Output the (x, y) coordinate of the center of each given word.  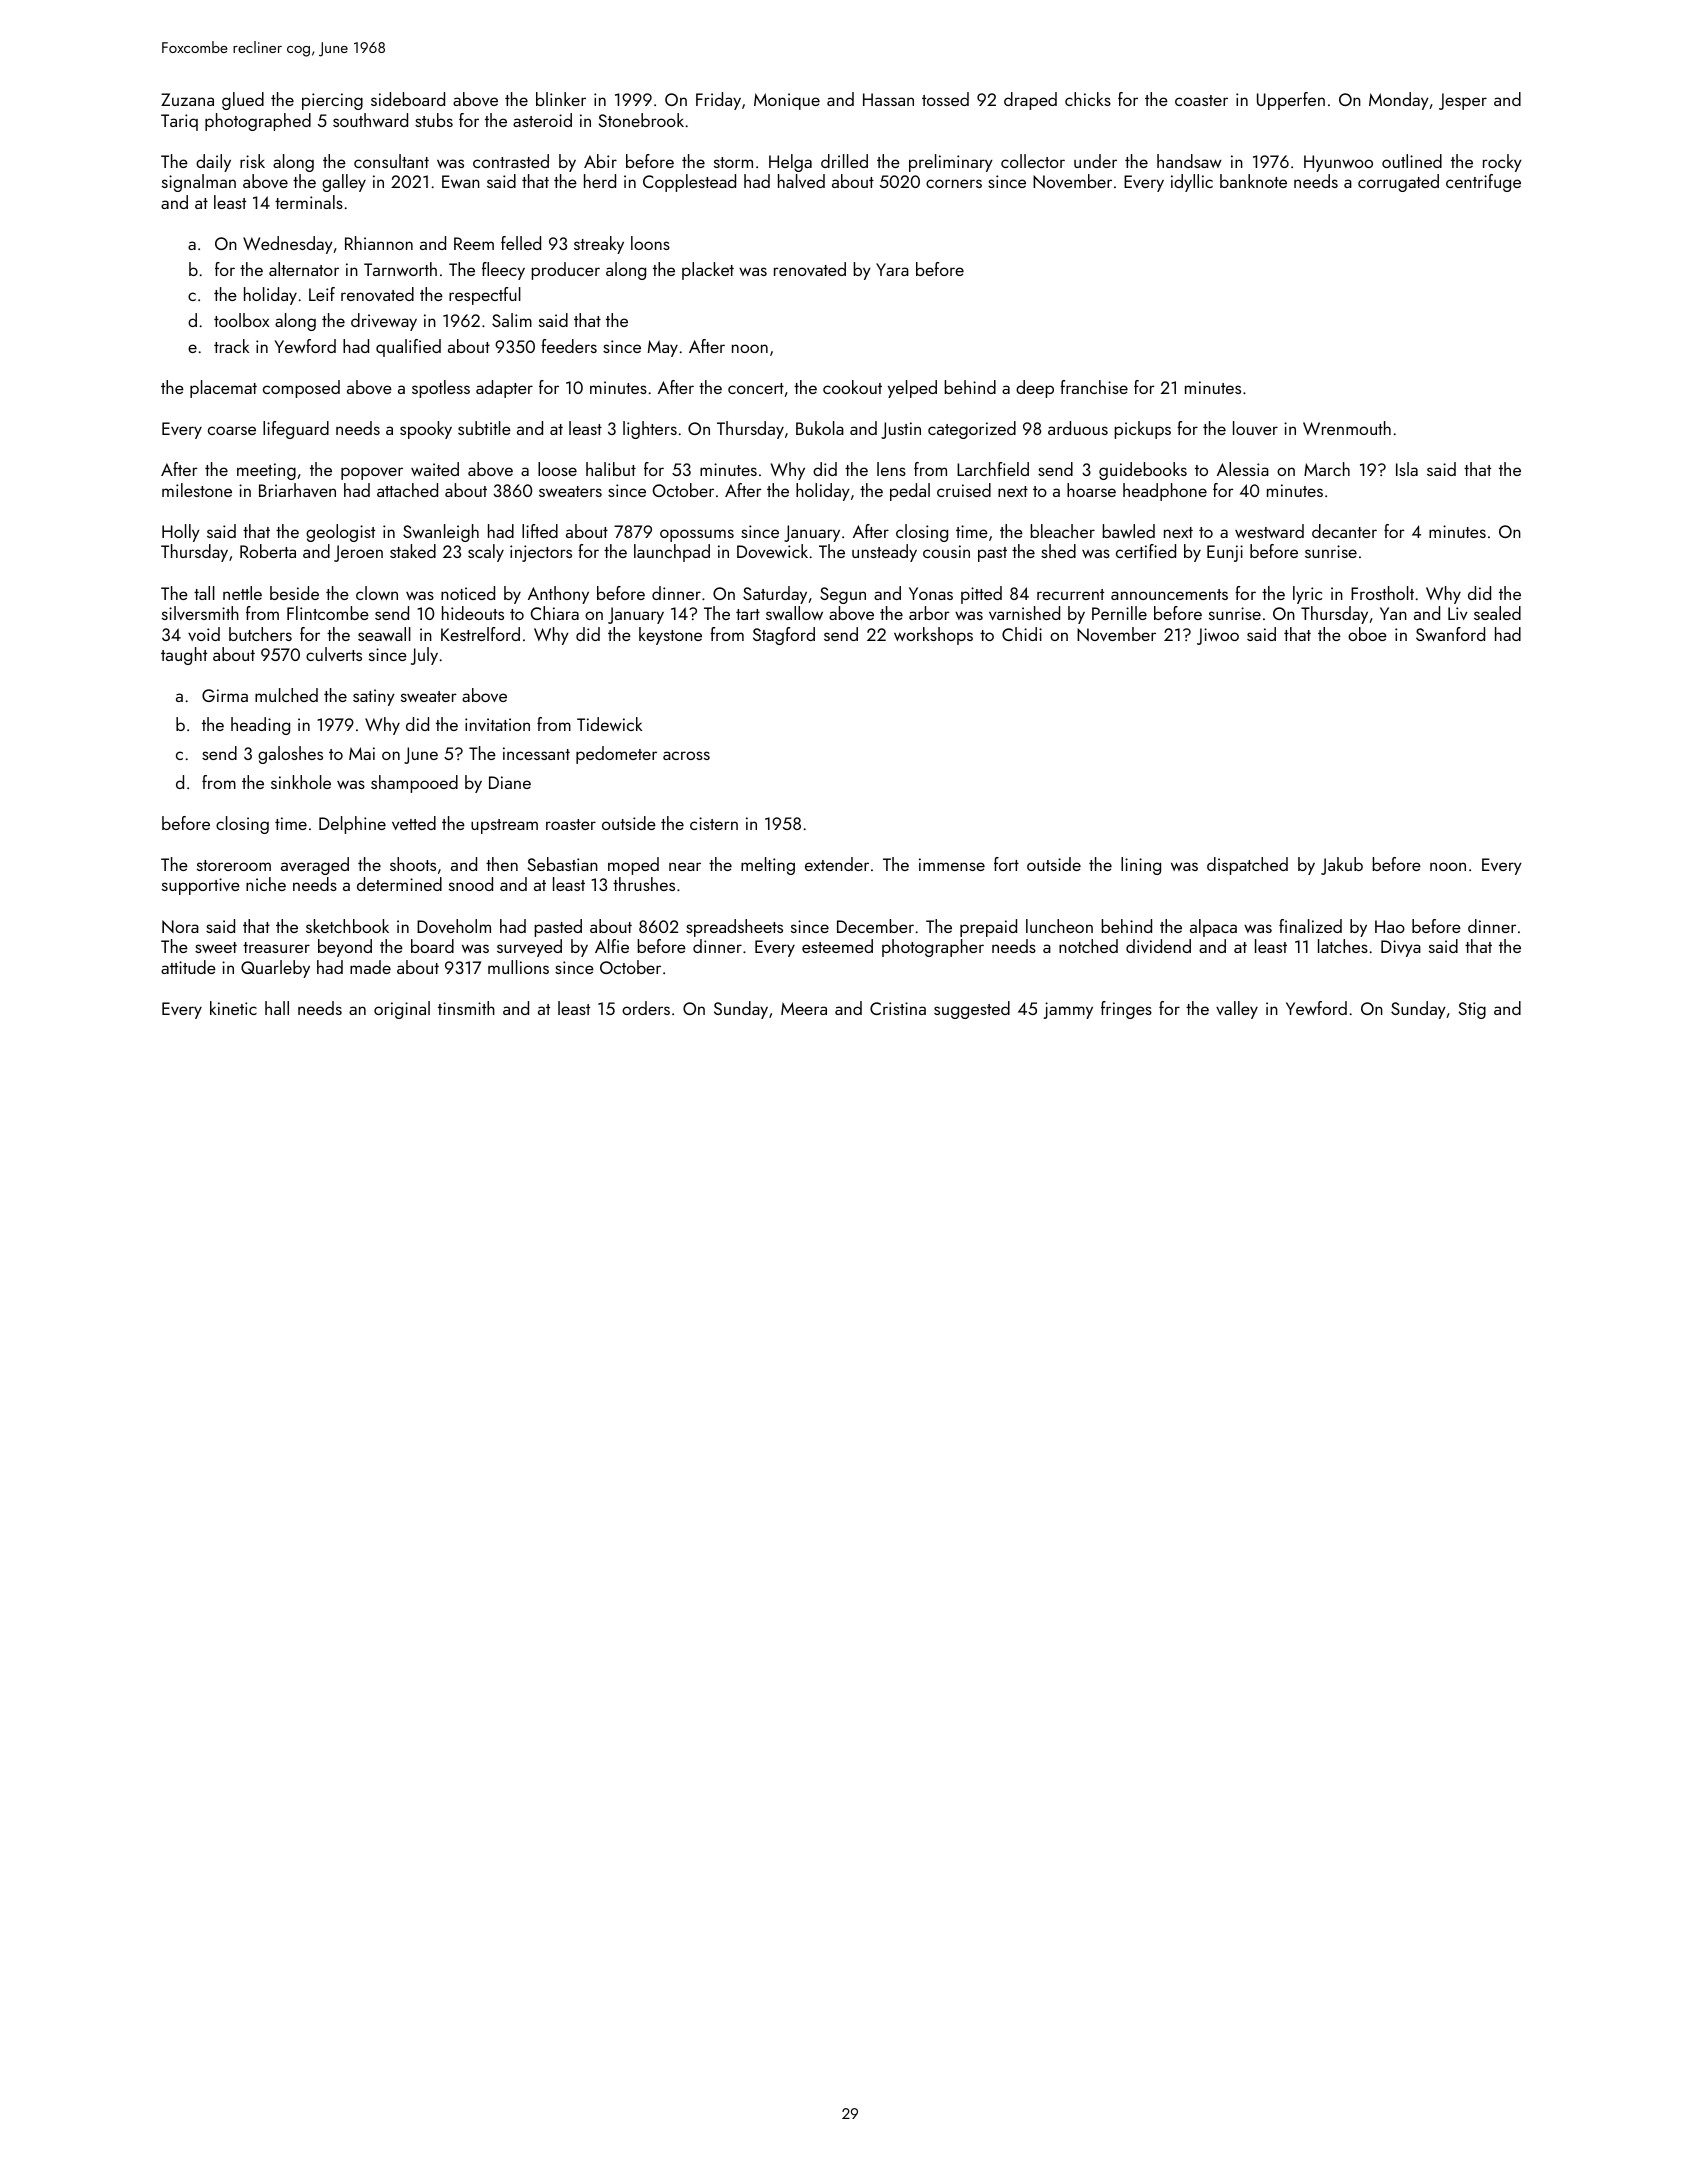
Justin (901, 430)
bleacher (1062, 531)
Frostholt (1382, 593)
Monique (787, 101)
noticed (468, 593)
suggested (972, 1010)
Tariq (179, 122)
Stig (1472, 1010)
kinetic (233, 1008)
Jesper (1463, 101)
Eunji (1225, 553)
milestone (197, 490)
